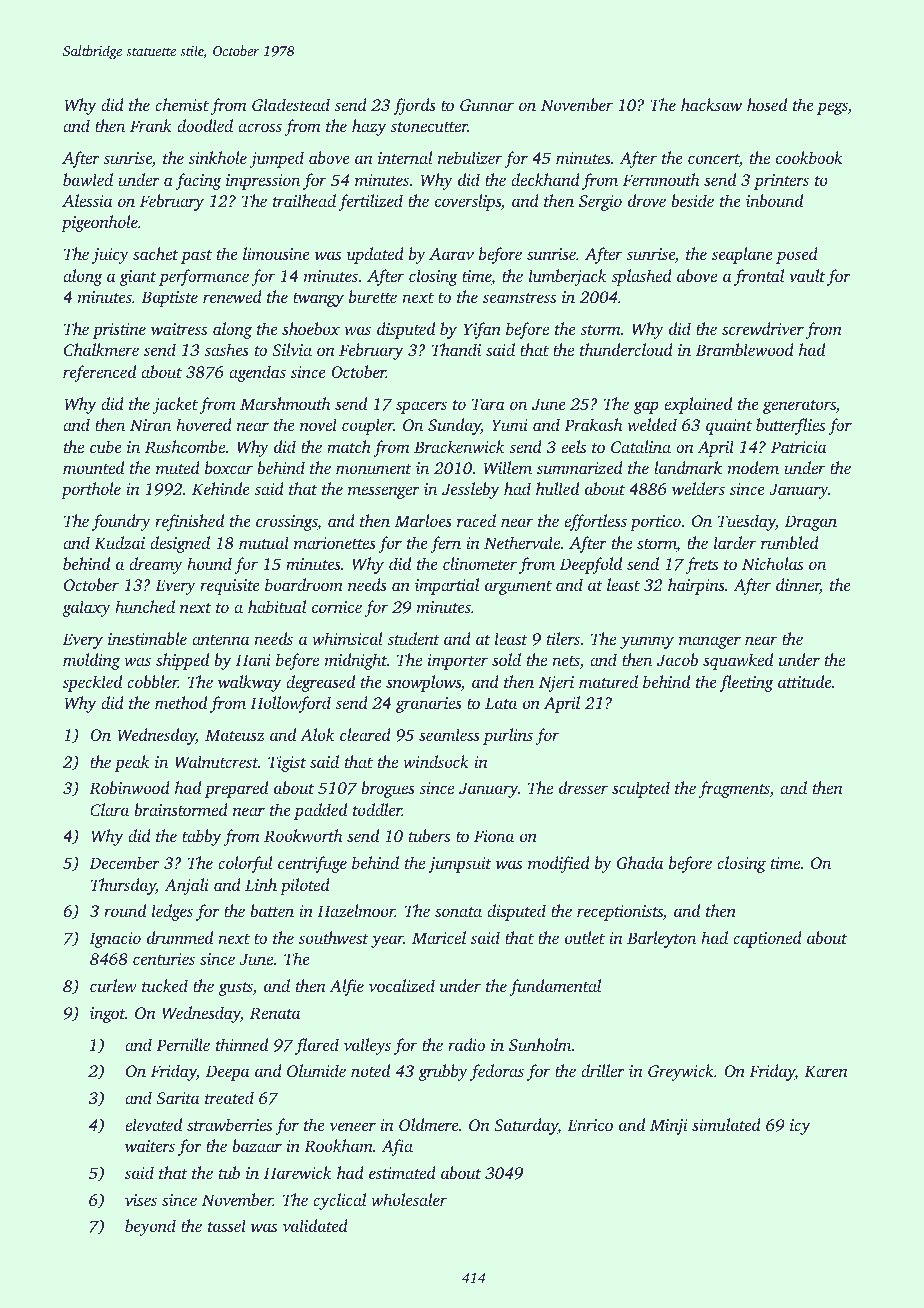 Image resolution: width=924 pixels, height=1308 pixels. What do you see at coordinates (608, 681) in the screenshot?
I see `matured` at bounding box center [608, 681].
